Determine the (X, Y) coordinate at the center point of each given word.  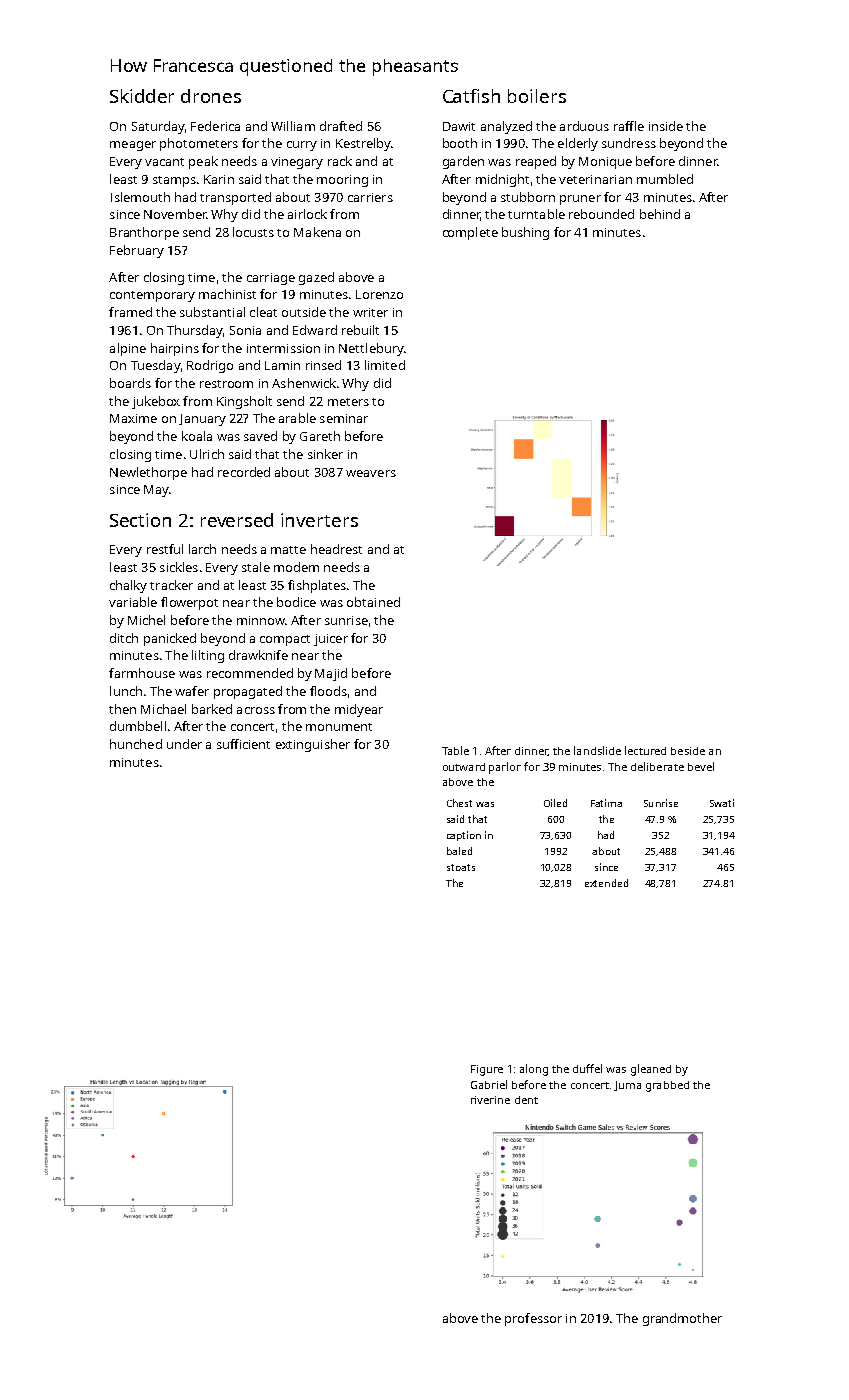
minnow (261, 620)
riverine (490, 1100)
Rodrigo (210, 366)
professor (533, 1319)
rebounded (601, 214)
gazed (316, 278)
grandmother (682, 1319)
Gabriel (489, 1084)
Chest (459, 803)
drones (211, 96)
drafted (341, 126)
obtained (373, 602)
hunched (136, 744)
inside (666, 126)
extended (606, 883)
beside (688, 751)
